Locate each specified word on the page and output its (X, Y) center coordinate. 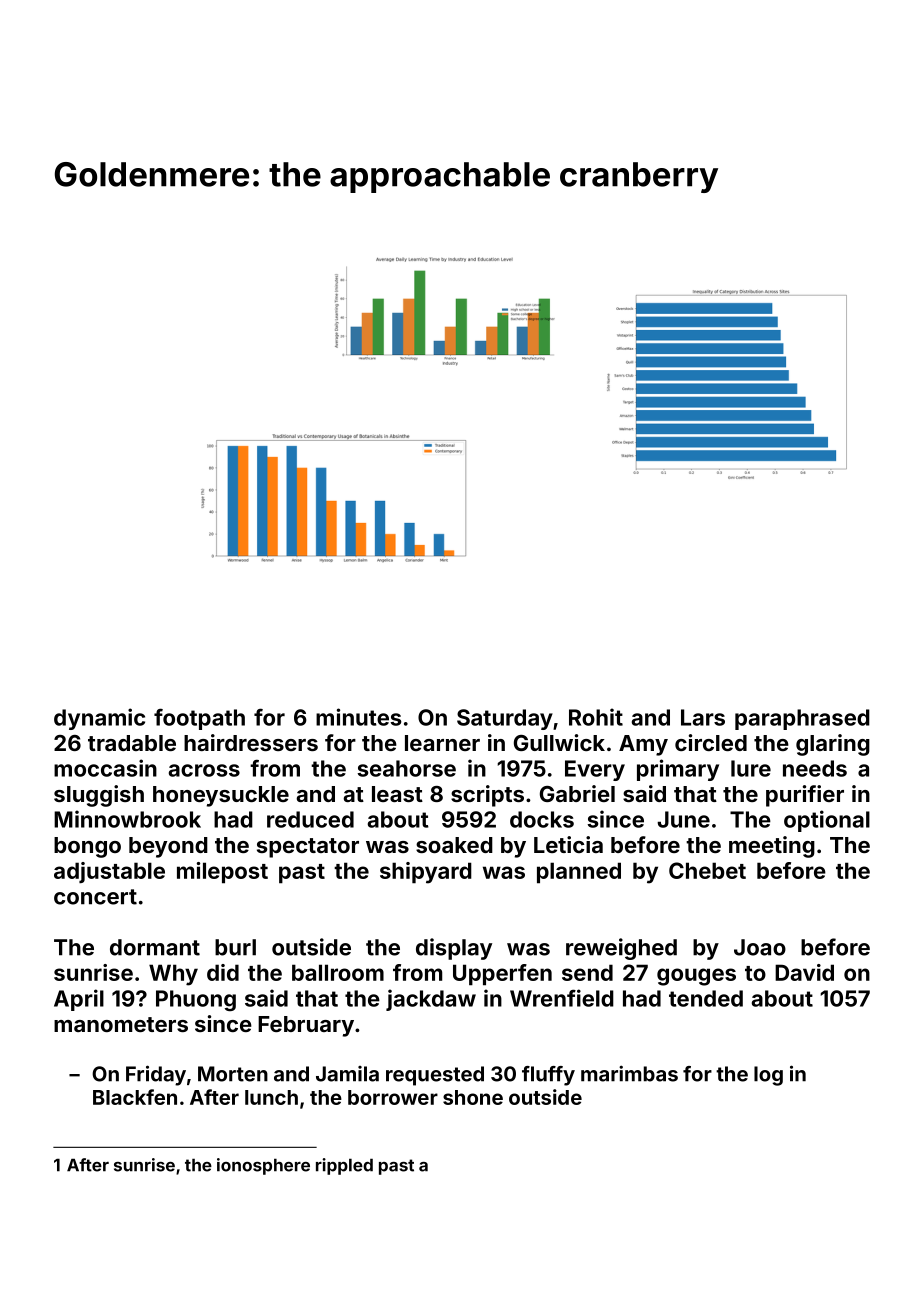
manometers (121, 1024)
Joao (760, 947)
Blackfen (135, 1097)
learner (442, 743)
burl (235, 947)
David (804, 972)
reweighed (621, 949)
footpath (199, 719)
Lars (703, 717)
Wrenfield (562, 998)
